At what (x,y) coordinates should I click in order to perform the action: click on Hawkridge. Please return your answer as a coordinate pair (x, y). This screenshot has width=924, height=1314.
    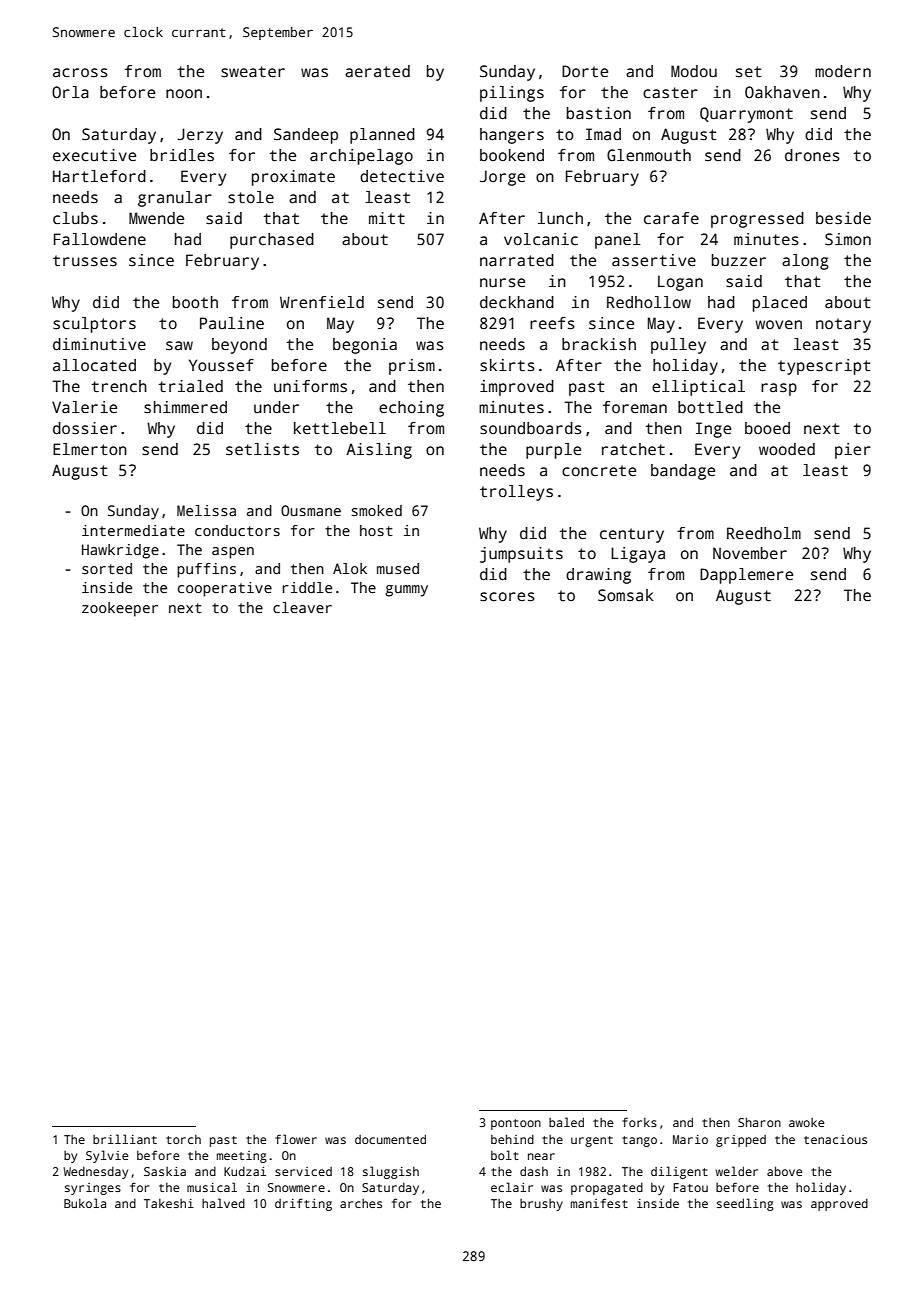
    Looking at the image, I should click on (120, 551).
